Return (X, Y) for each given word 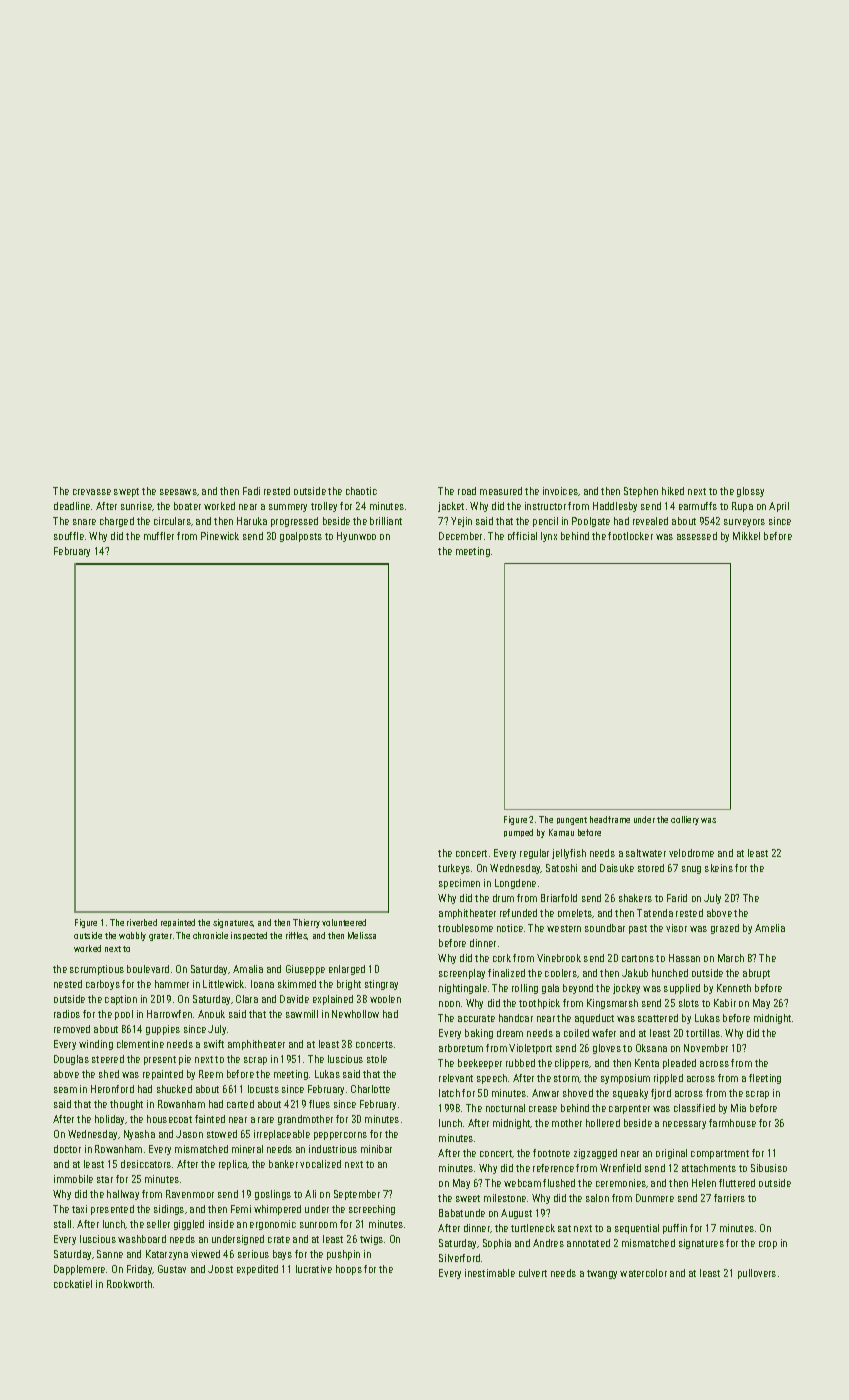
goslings (273, 1195)
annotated (588, 1243)
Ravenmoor (190, 1194)
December (460, 536)
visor (676, 928)
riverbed (142, 922)
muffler (159, 536)
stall (62, 1224)
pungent (572, 821)
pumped (518, 833)
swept (126, 492)
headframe (610, 819)
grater (160, 937)
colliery (685, 820)
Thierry (306, 923)
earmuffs (698, 506)
